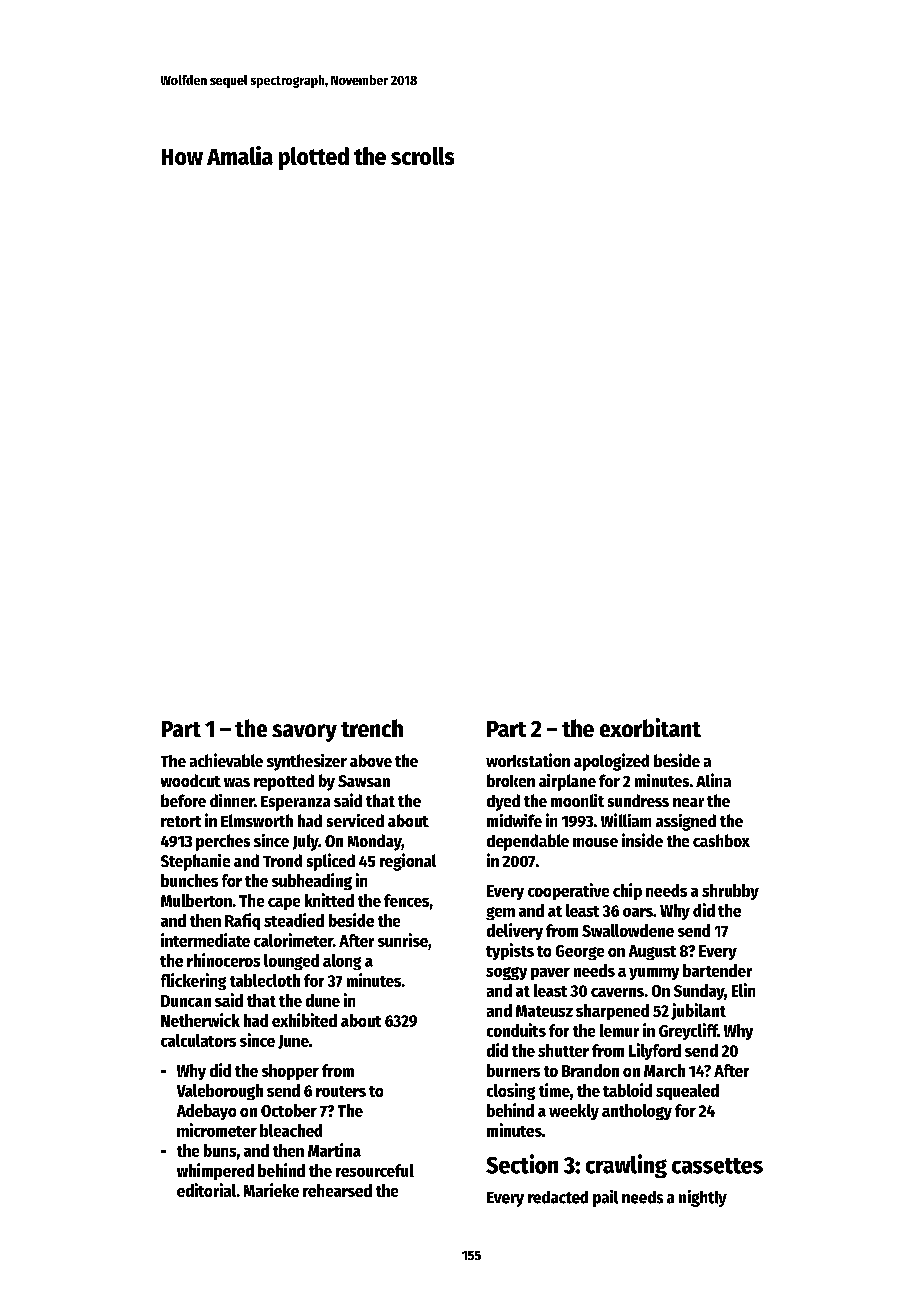 This screenshot has width=924, height=1311. What do you see at coordinates (220, 1092) in the screenshot?
I see `Valeborough` at bounding box center [220, 1092].
